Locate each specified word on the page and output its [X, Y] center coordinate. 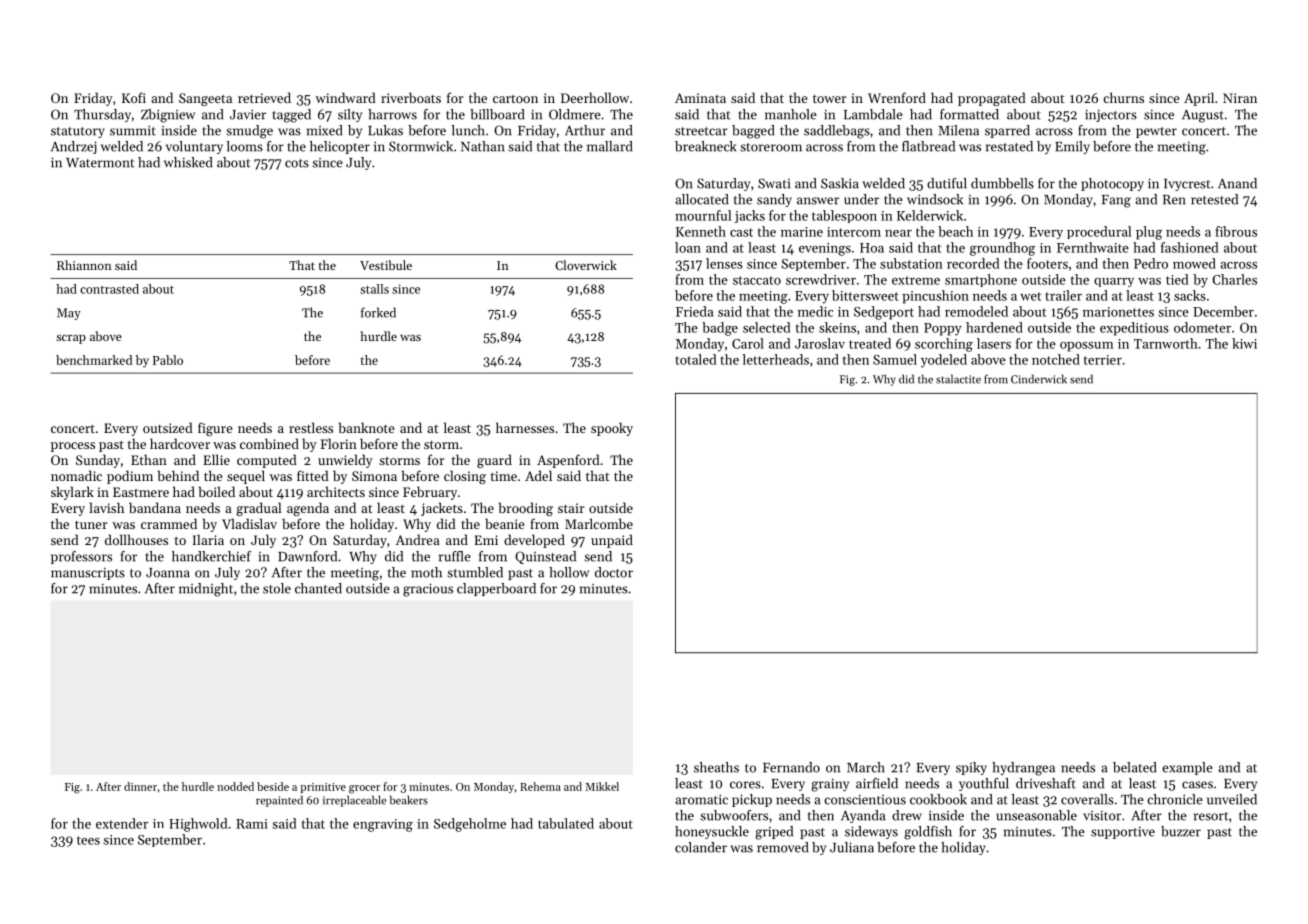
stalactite [958, 379]
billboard [497, 114]
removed [783, 847]
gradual [258, 509]
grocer [364, 789]
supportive [1123, 833]
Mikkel [602, 786]
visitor [1102, 816]
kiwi [1244, 343]
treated [870, 343]
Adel [538, 475]
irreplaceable [354, 801]
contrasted [109, 289]
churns [1123, 97]
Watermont [100, 163]
